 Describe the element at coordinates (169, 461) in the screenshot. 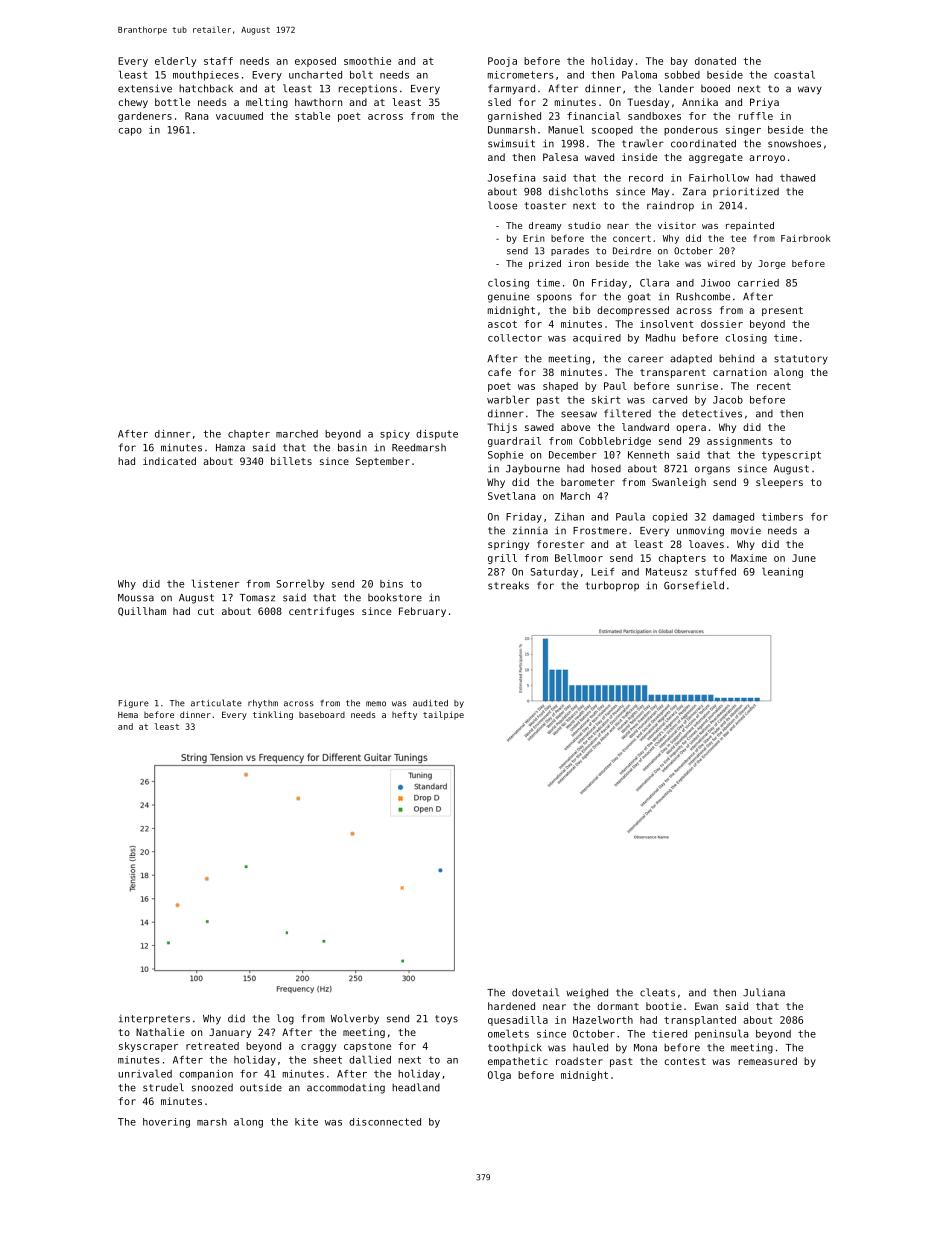

I see `indicated` at that location.
